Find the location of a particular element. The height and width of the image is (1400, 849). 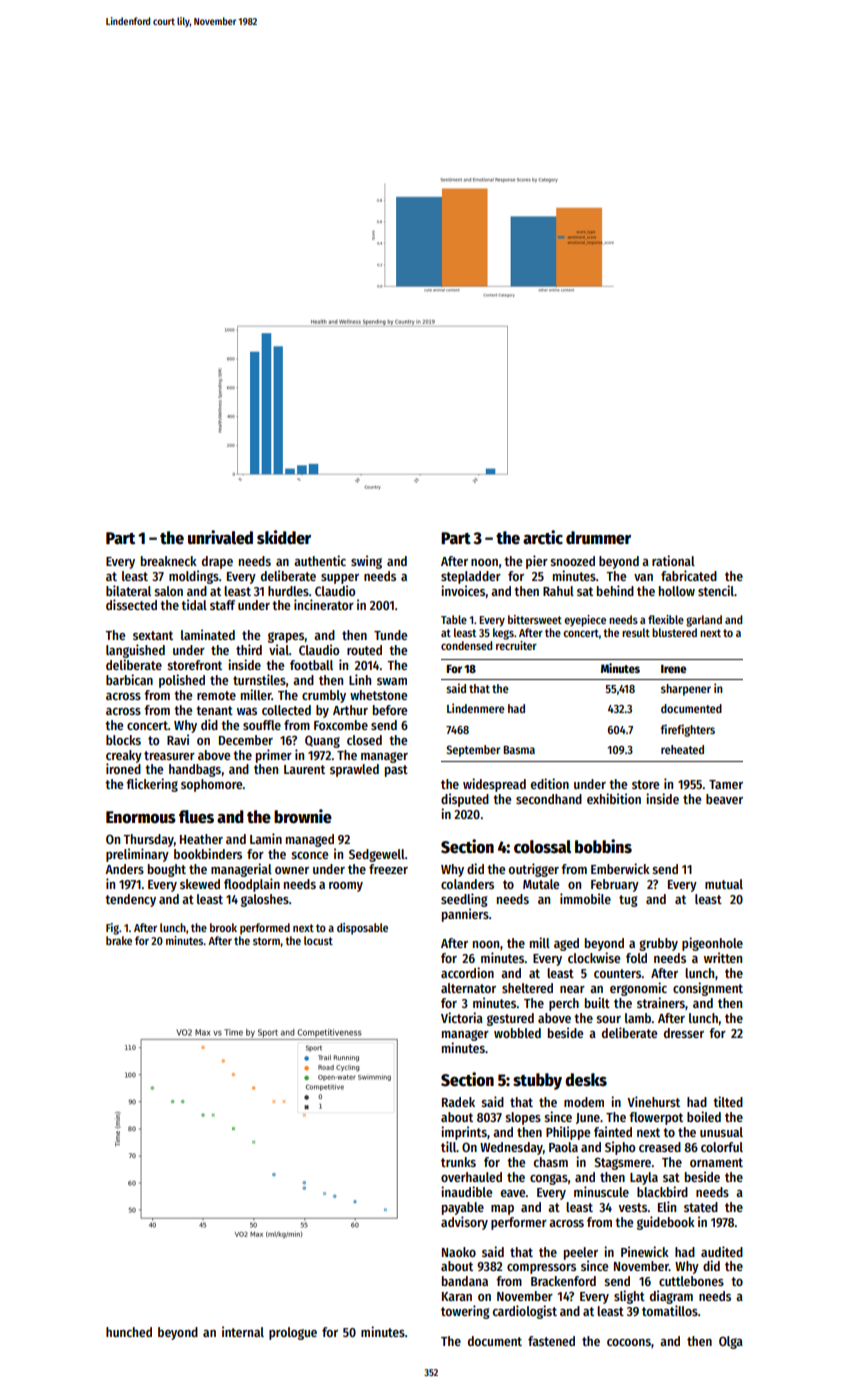

storm is located at coordinates (266, 941).
